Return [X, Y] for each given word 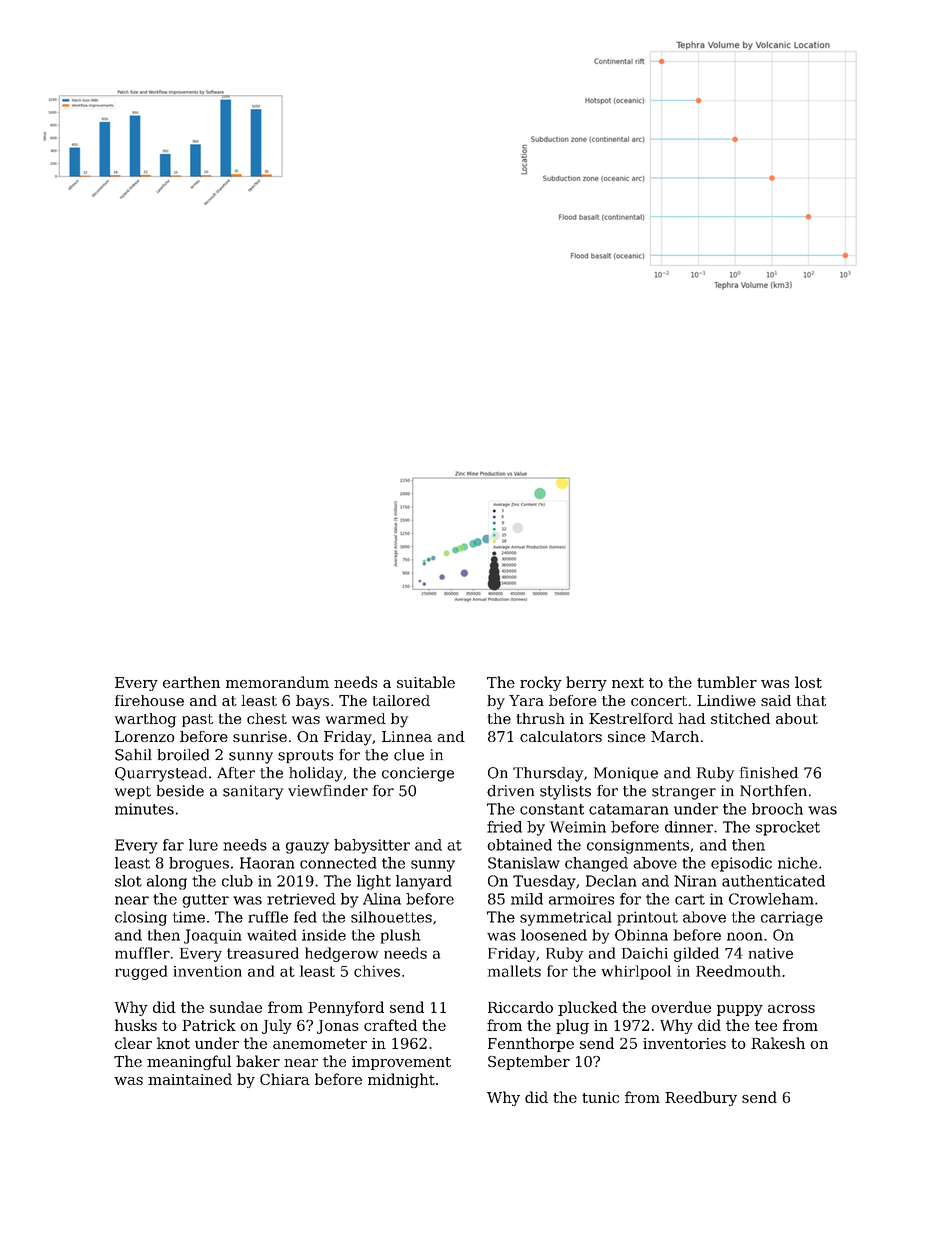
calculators [561, 736]
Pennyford [346, 1008]
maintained [190, 1079]
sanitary [253, 792]
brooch [777, 809]
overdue [681, 1007]
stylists [565, 792]
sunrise [260, 736]
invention [208, 971]
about [797, 718]
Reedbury [701, 1098]
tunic [600, 1097]
